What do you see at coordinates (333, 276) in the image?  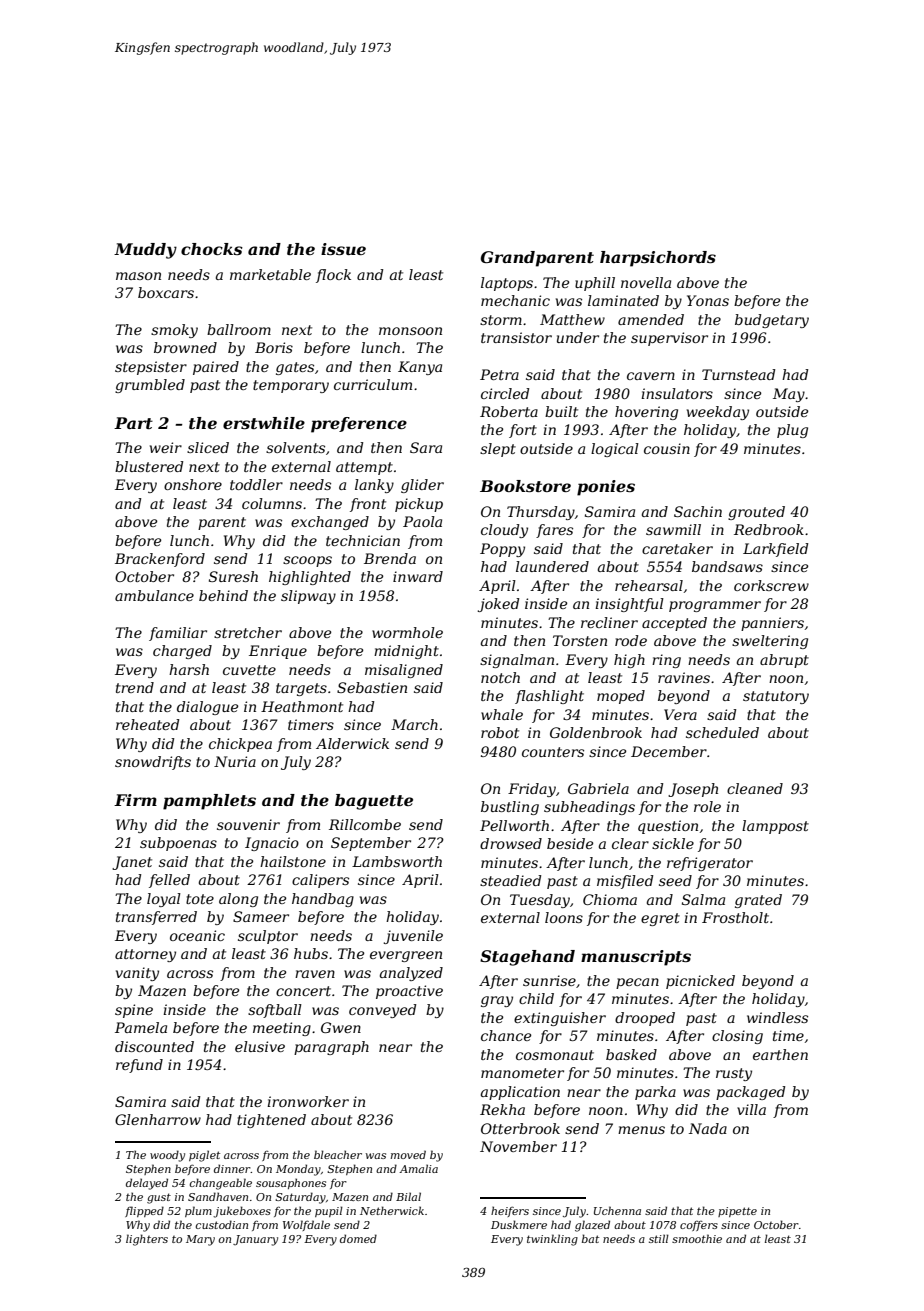 I see `flock` at bounding box center [333, 276].
